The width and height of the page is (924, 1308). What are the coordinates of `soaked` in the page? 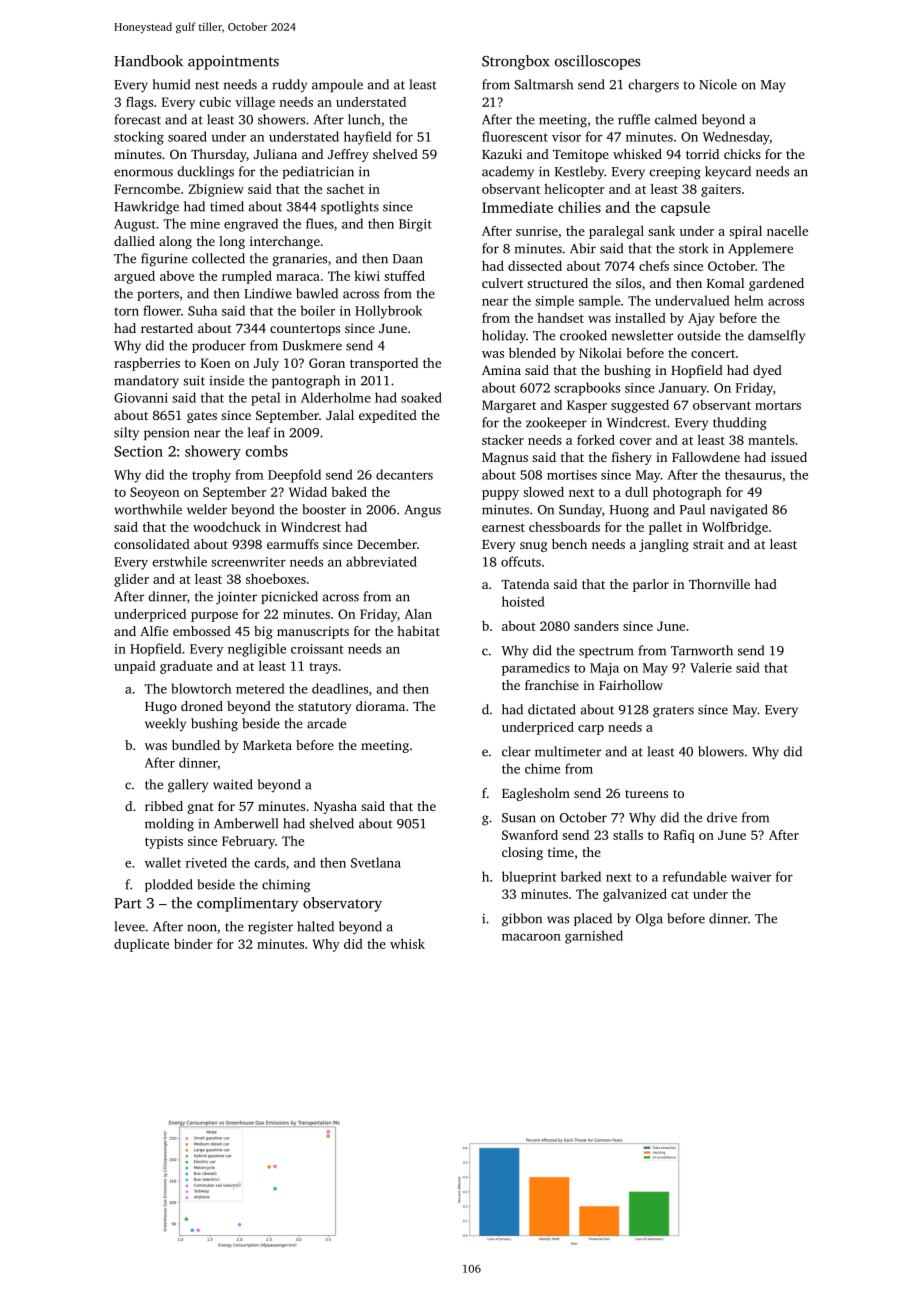 It's located at (421, 397).
